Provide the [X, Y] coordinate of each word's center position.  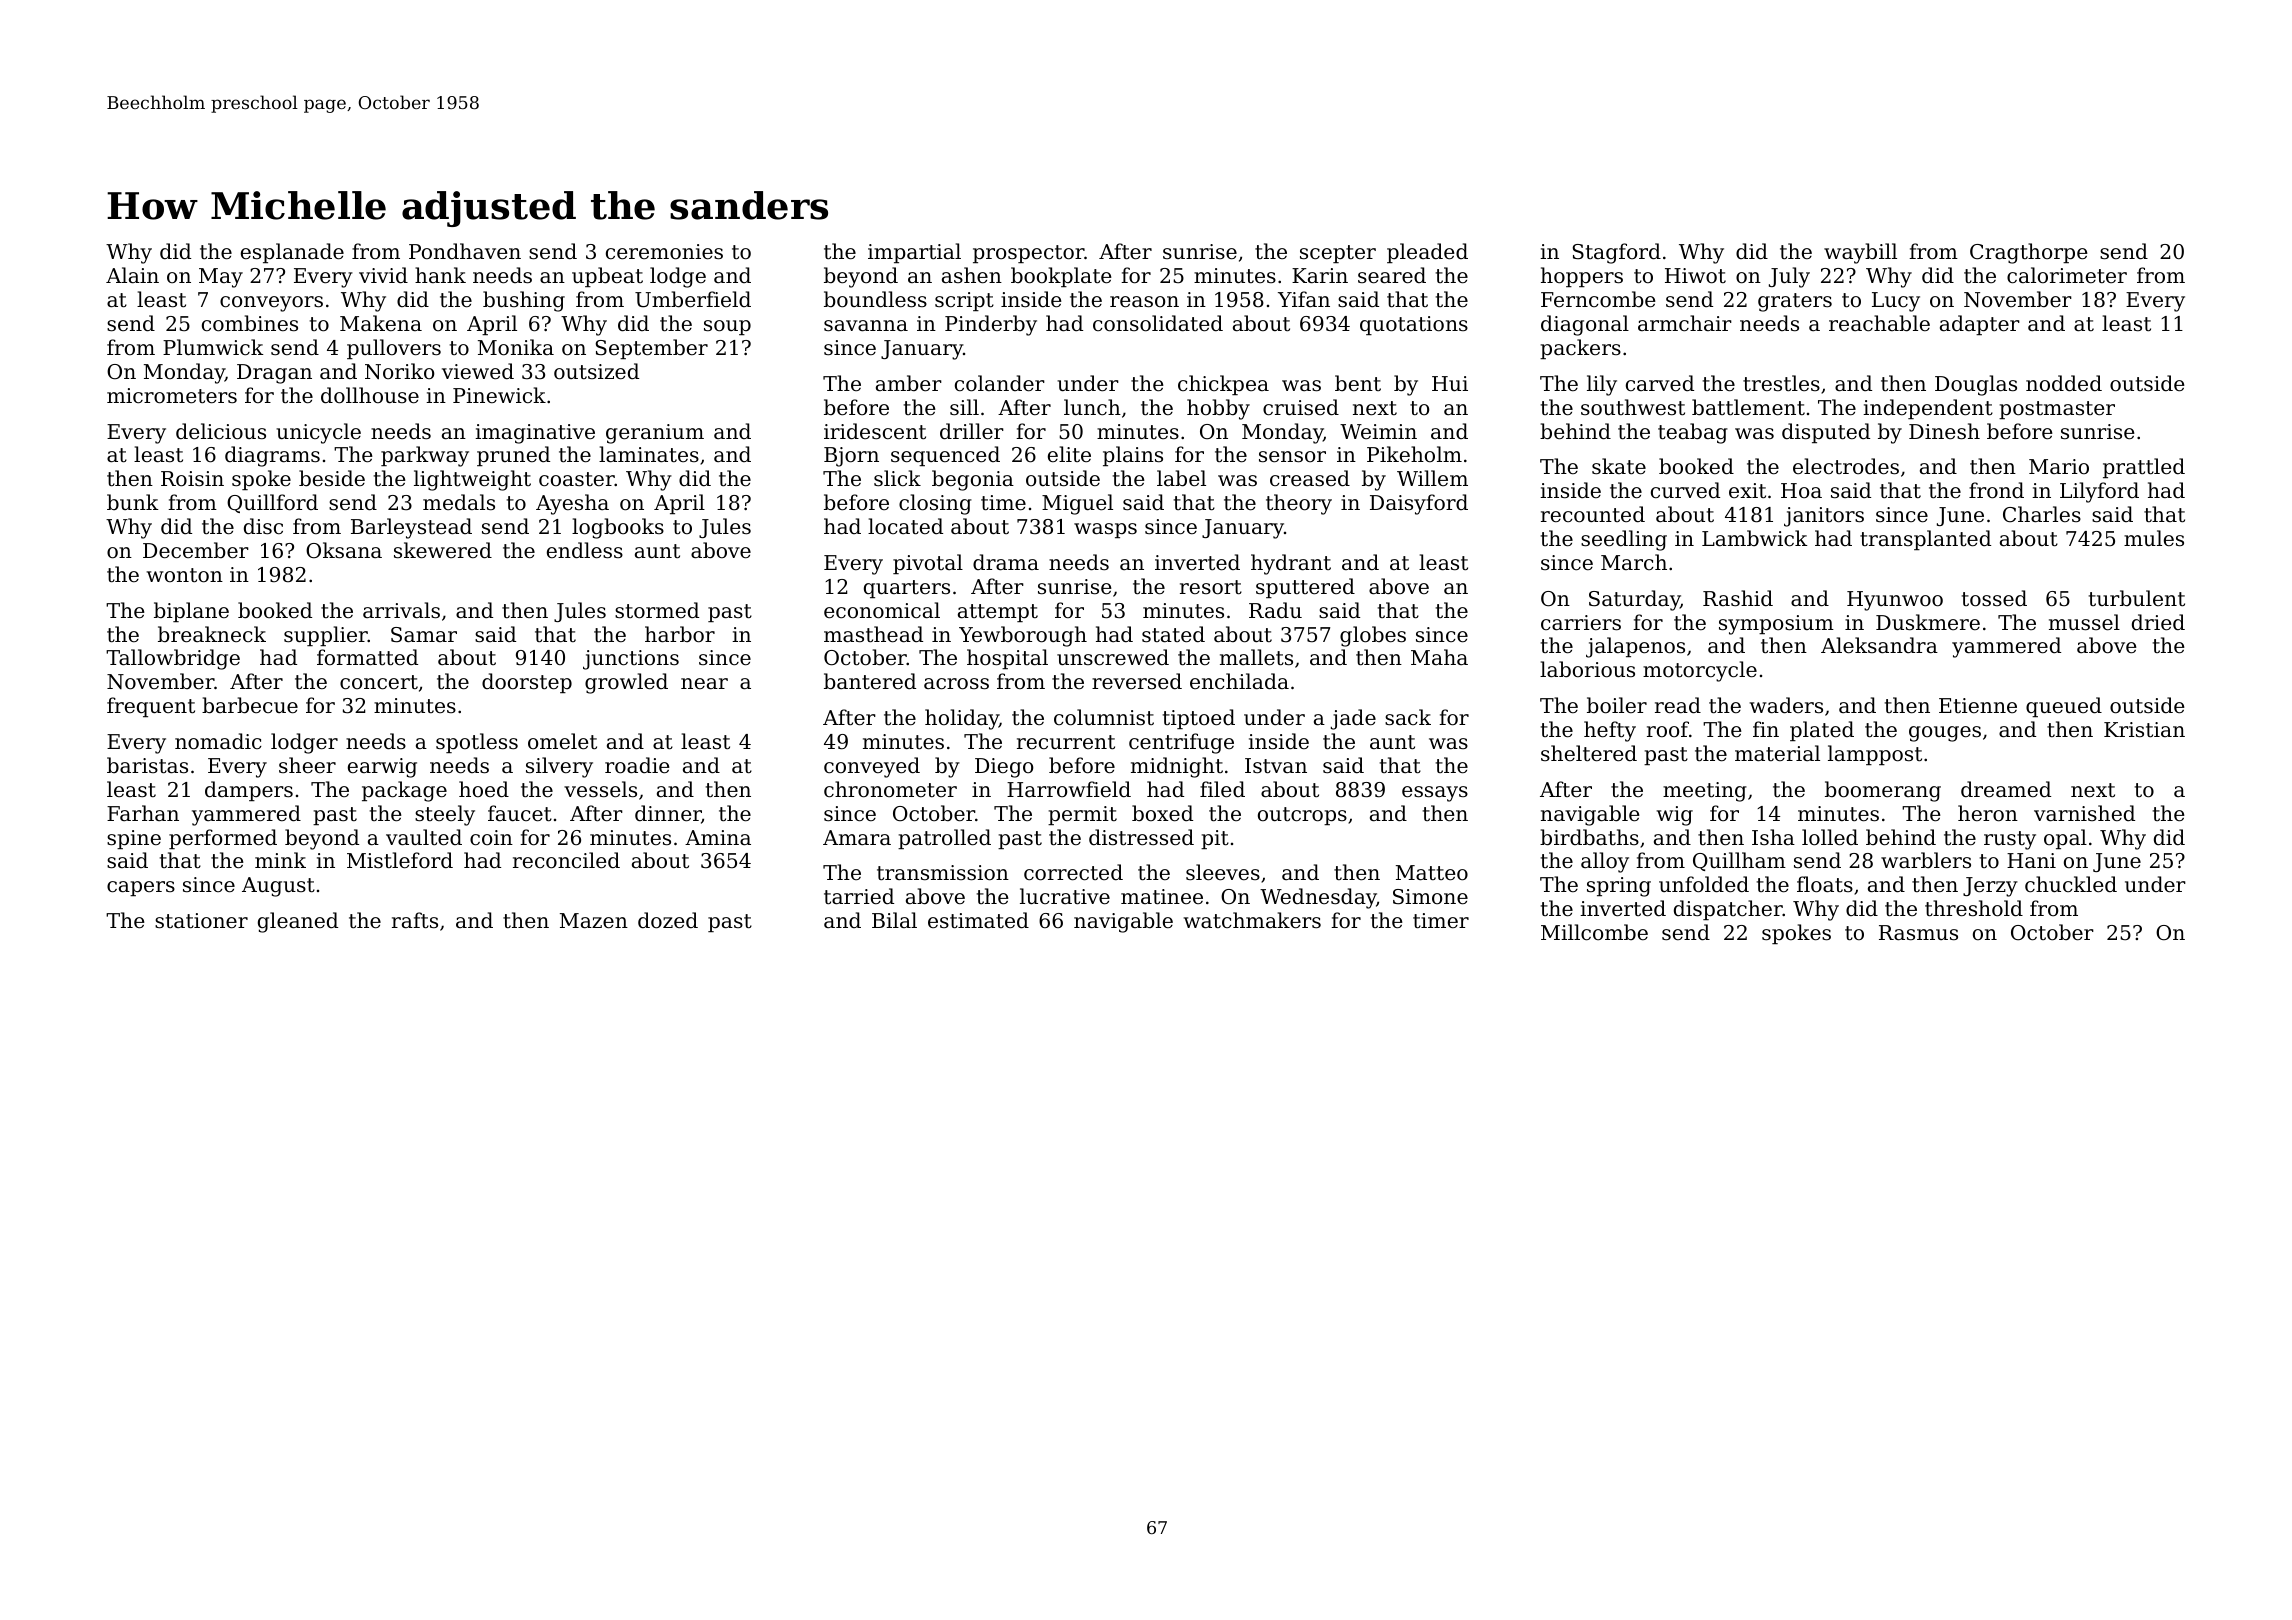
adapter [1980, 325]
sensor [1292, 457]
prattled [2144, 468]
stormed [657, 610]
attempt [998, 613]
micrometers [172, 396]
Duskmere [1928, 622]
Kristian [2144, 729]
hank [440, 275]
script [964, 301]
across [956, 684]
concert [379, 682]
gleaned [298, 922]
